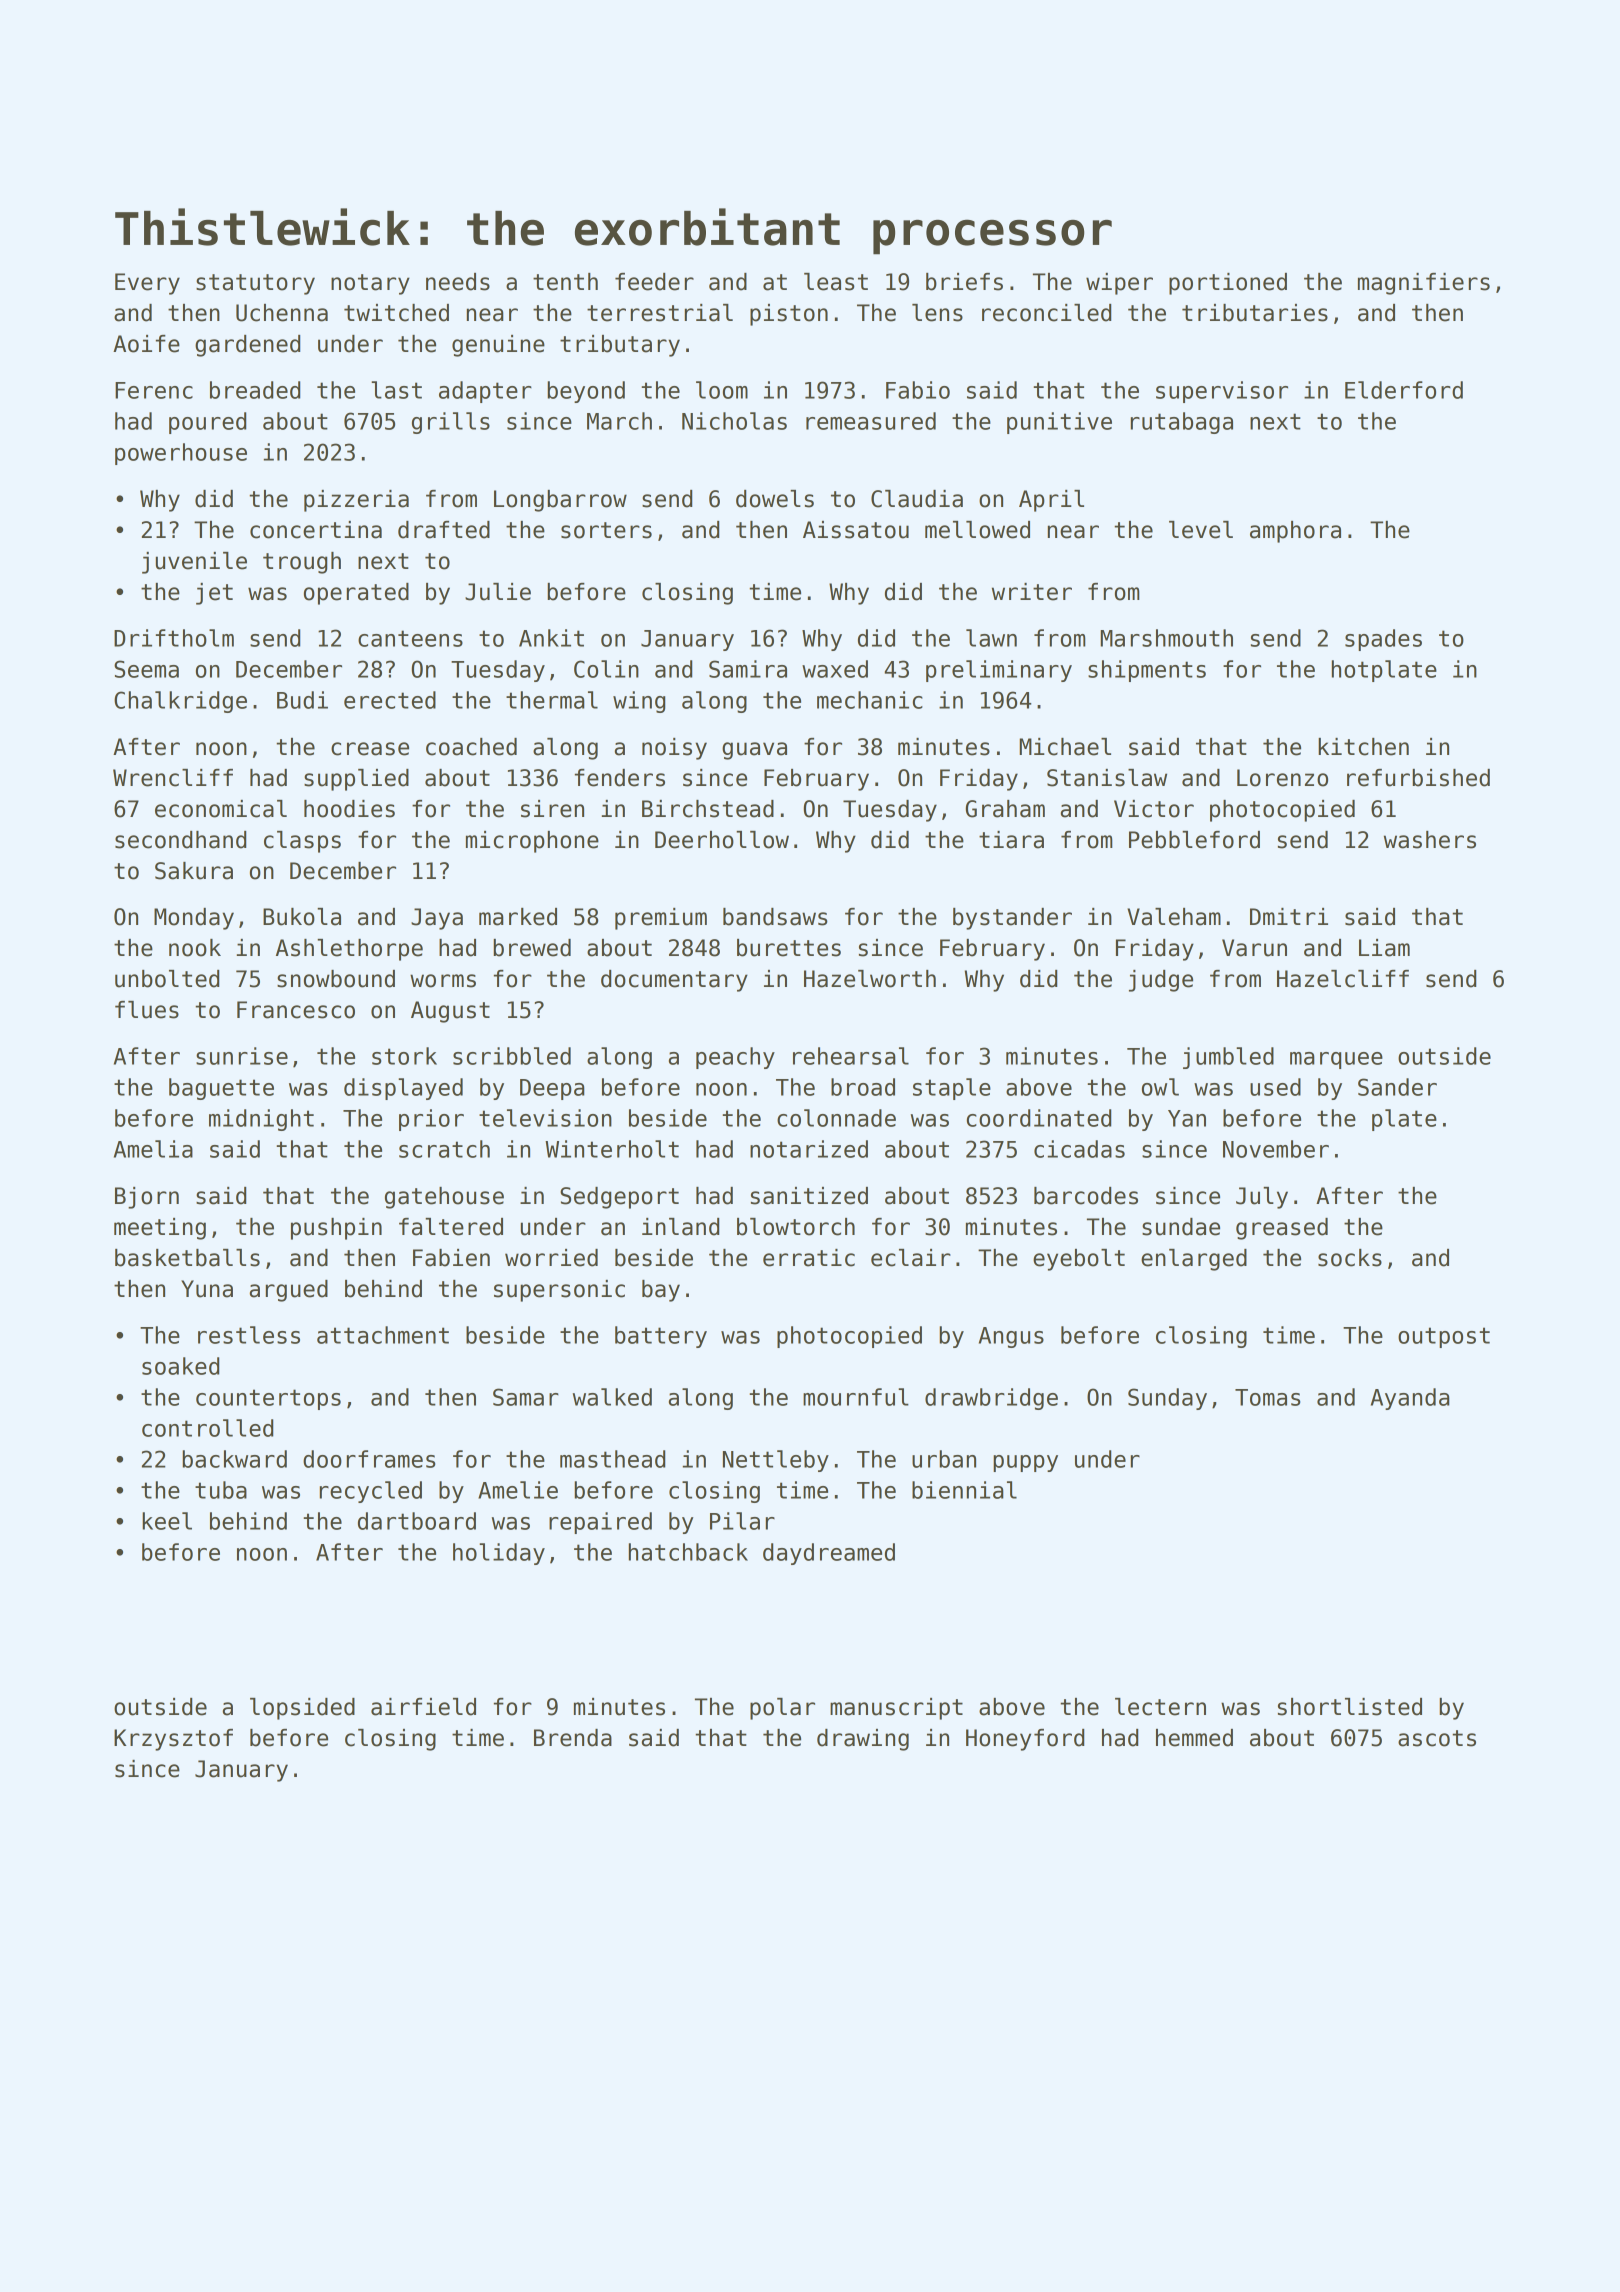  I want to click on gardened, so click(247, 346).
